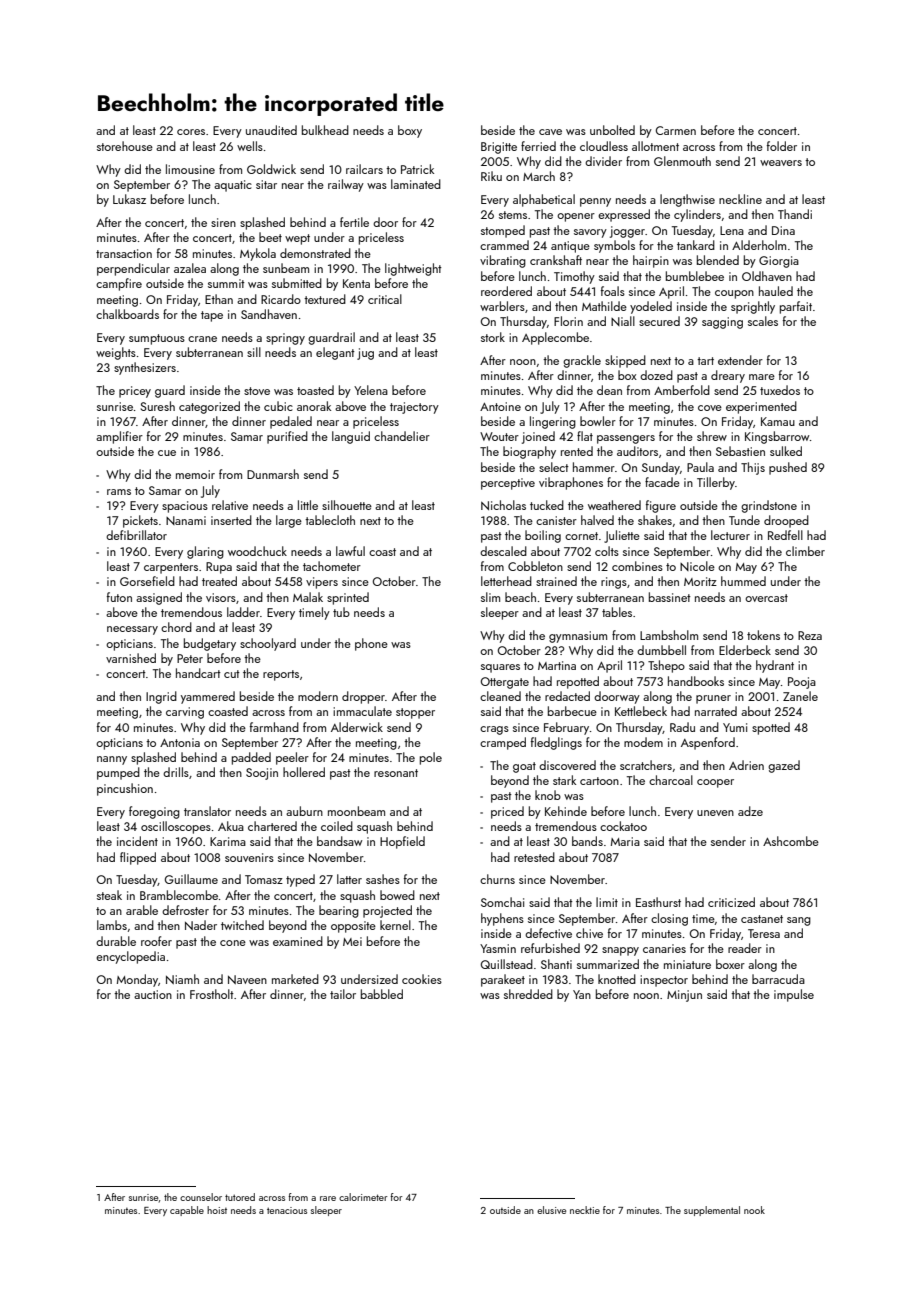 The width and height of the image is (924, 1308). Describe the element at coordinates (775, 666) in the image. I see `hydrant` at that location.
